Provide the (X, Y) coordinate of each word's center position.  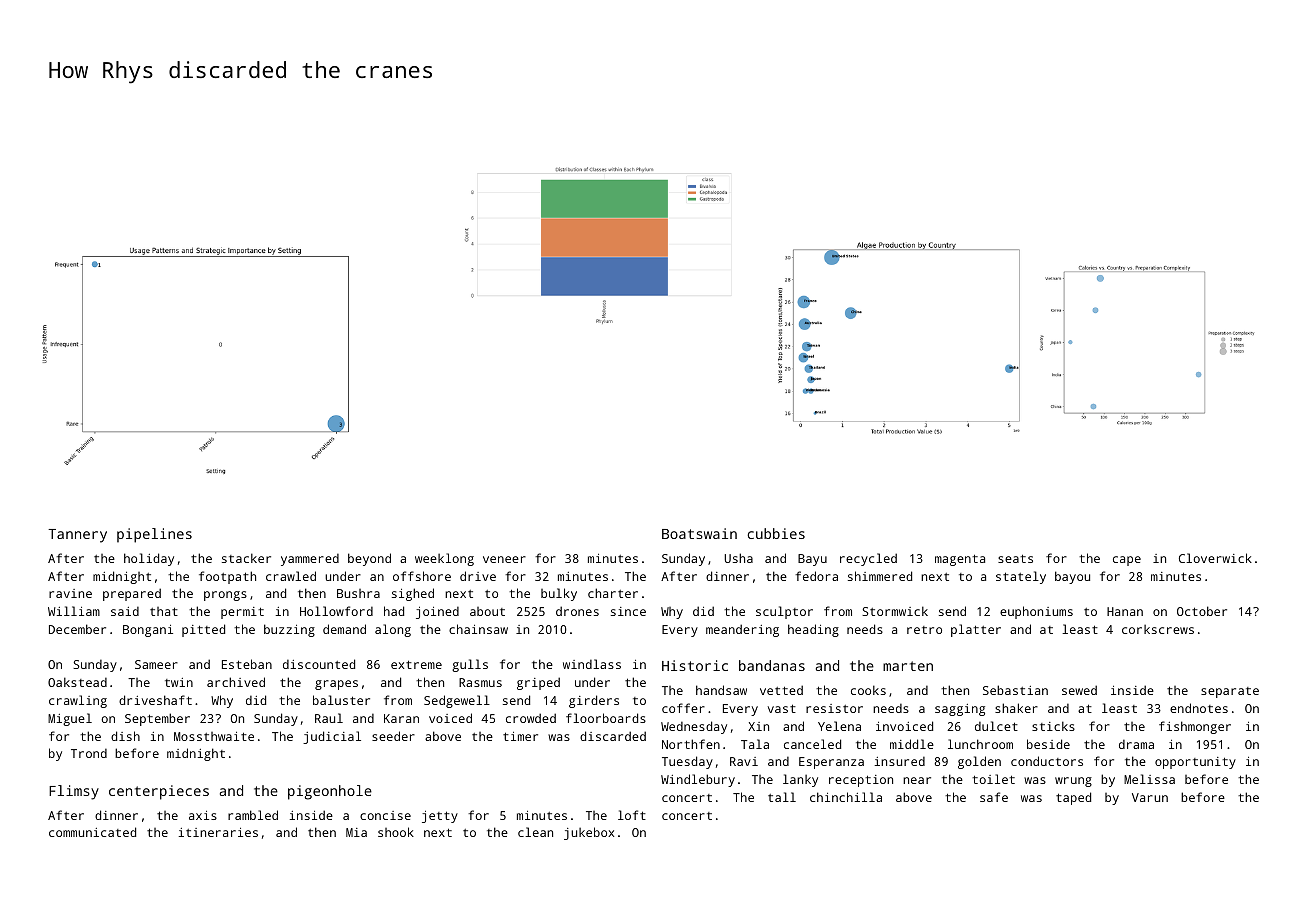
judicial (332, 737)
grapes (336, 685)
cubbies (776, 533)
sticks (1053, 726)
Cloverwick (1215, 558)
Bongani (148, 631)
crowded (531, 718)
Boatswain (699, 533)
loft (632, 815)
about (487, 611)
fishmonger (1195, 727)
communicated (92, 832)
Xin (758, 726)
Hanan (1125, 611)
